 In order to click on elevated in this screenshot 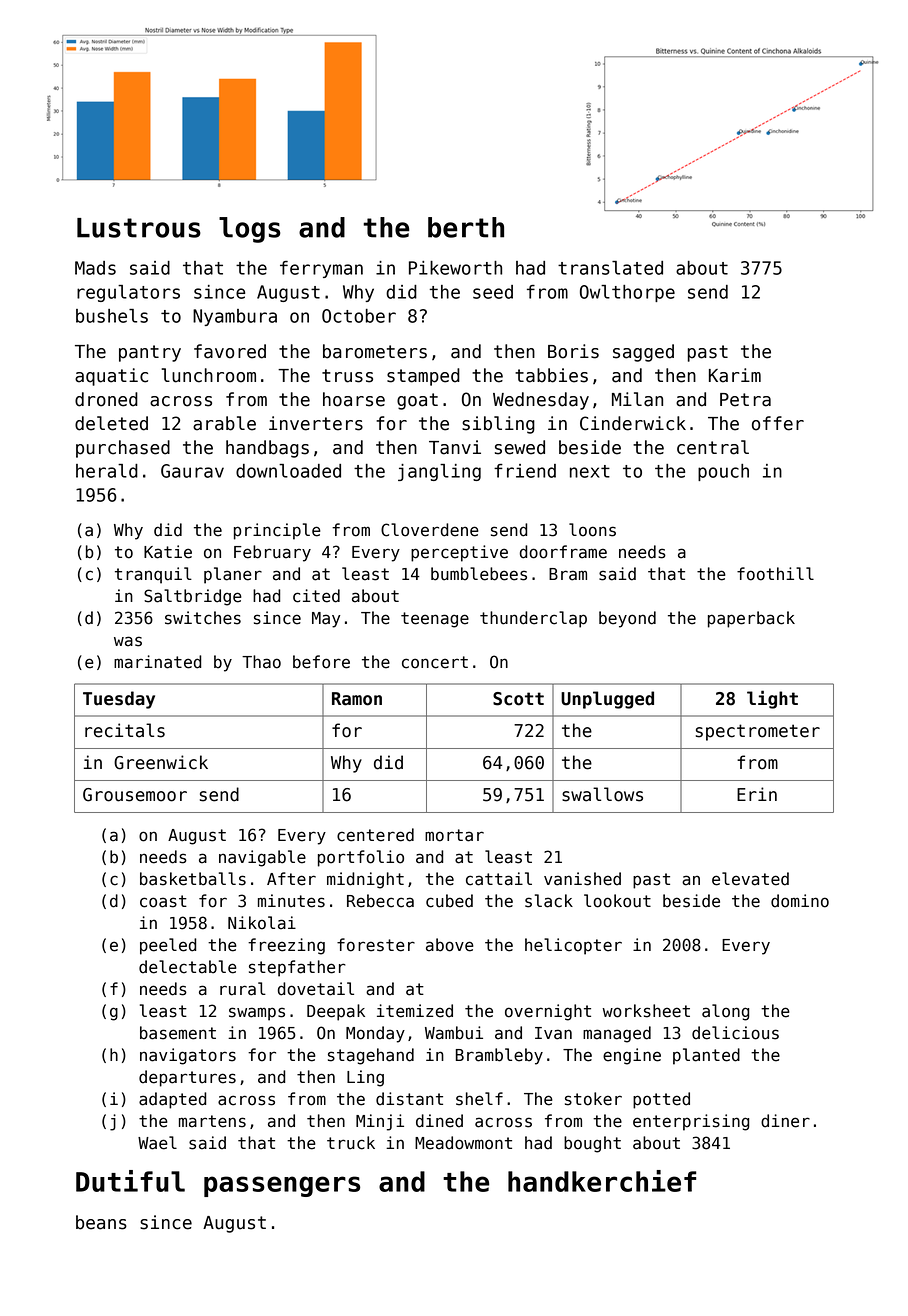, I will do `click(750, 879)`.
